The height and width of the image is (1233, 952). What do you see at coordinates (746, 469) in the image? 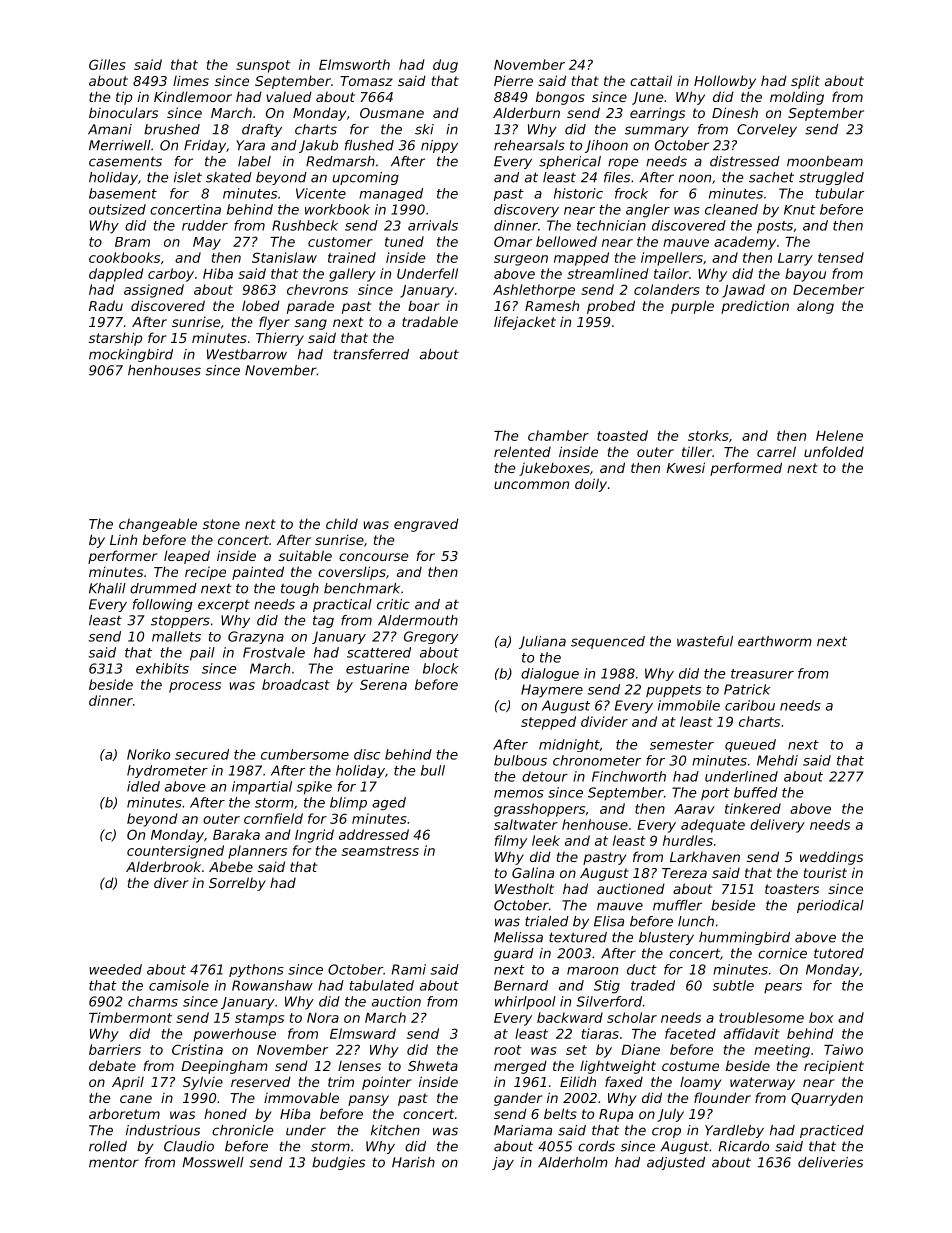
I see `performed` at bounding box center [746, 469].
